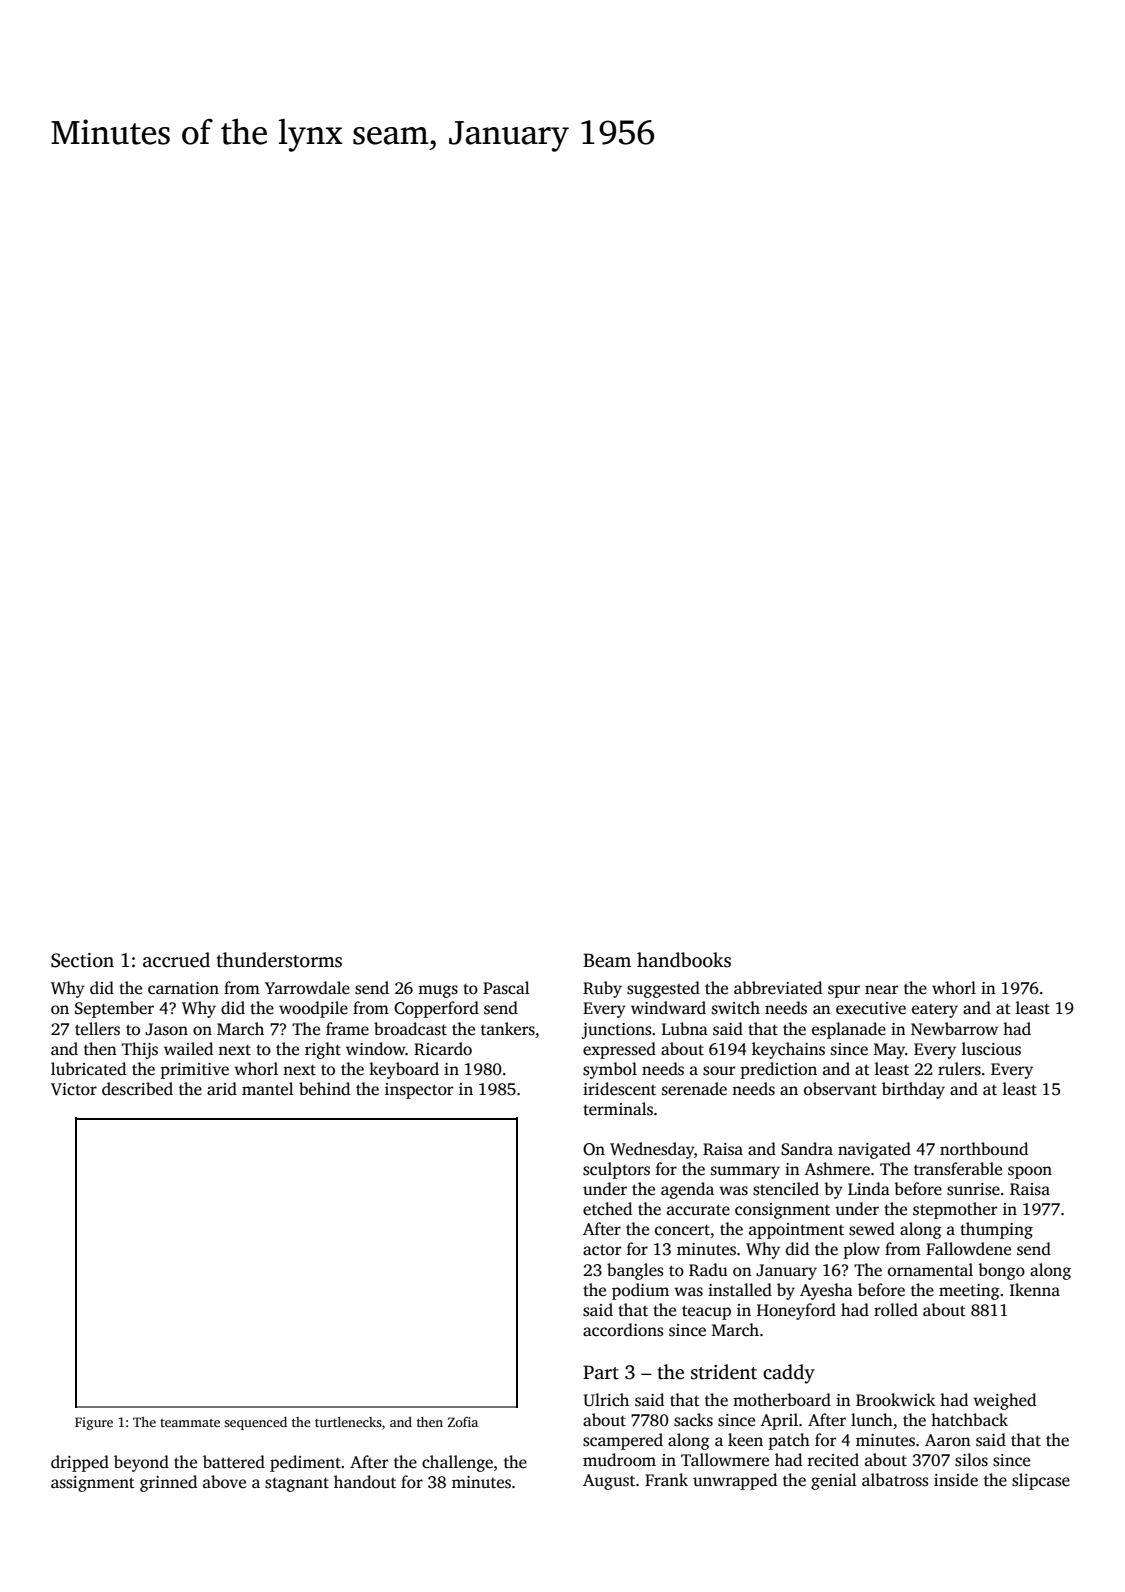 Image resolution: width=1125 pixels, height=1592 pixels. What do you see at coordinates (176, 960) in the screenshot?
I see `accrued` at bounding box center [176, 960].
